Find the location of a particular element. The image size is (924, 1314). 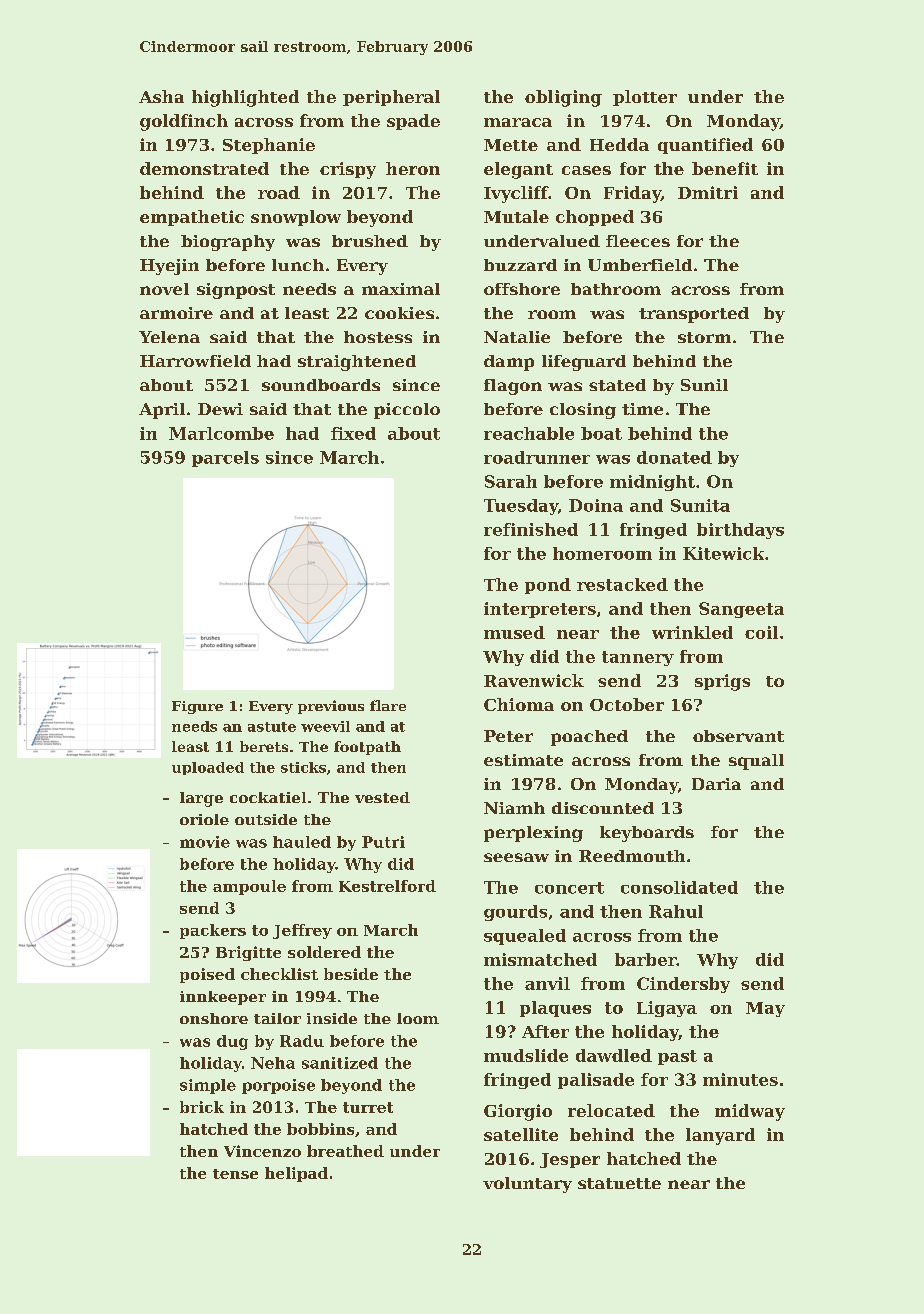

mused is located at coordinates (514, 632).
